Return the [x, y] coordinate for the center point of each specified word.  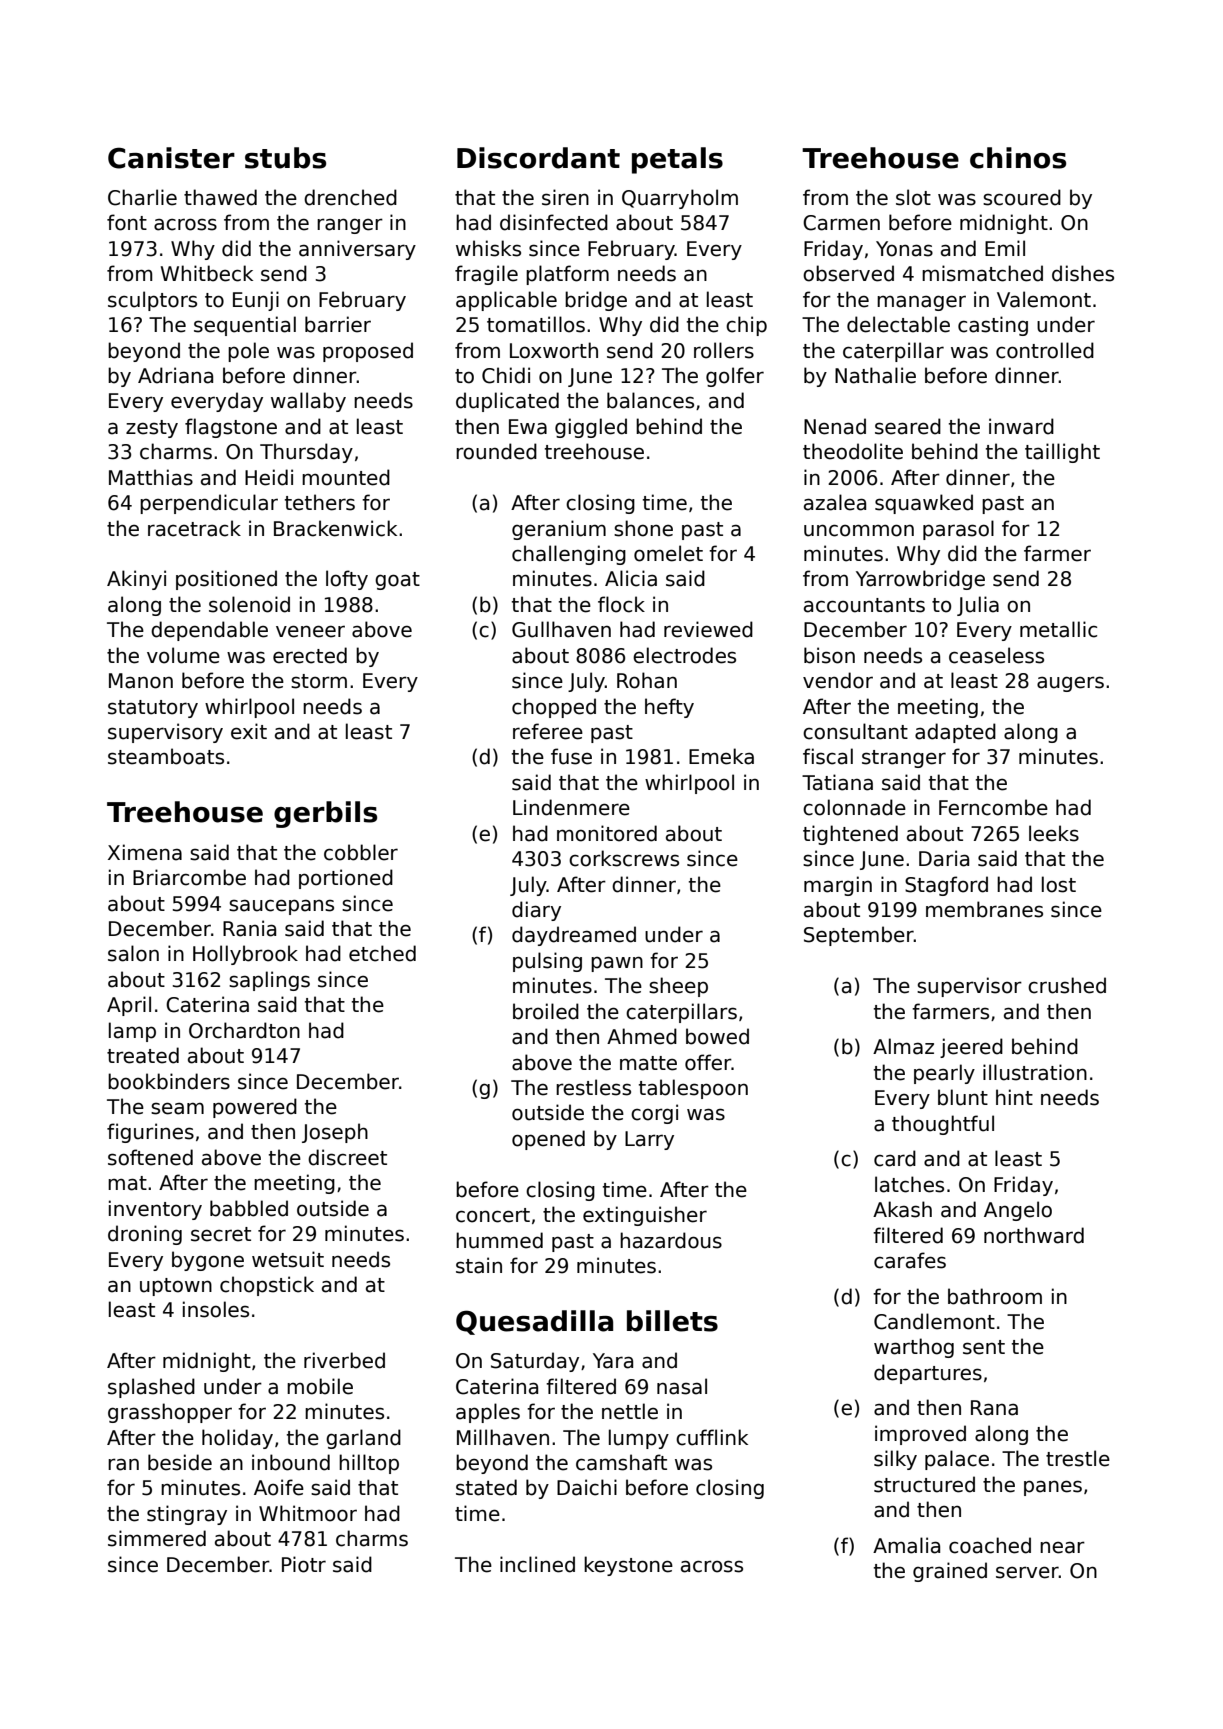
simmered [157, 1538]
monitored [607, 833]
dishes [1083, 273]
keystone [628, 1566]
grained [950, 1572]
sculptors [152, 301]
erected [310, 655]
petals [677, 160]
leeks [1054, 833]
